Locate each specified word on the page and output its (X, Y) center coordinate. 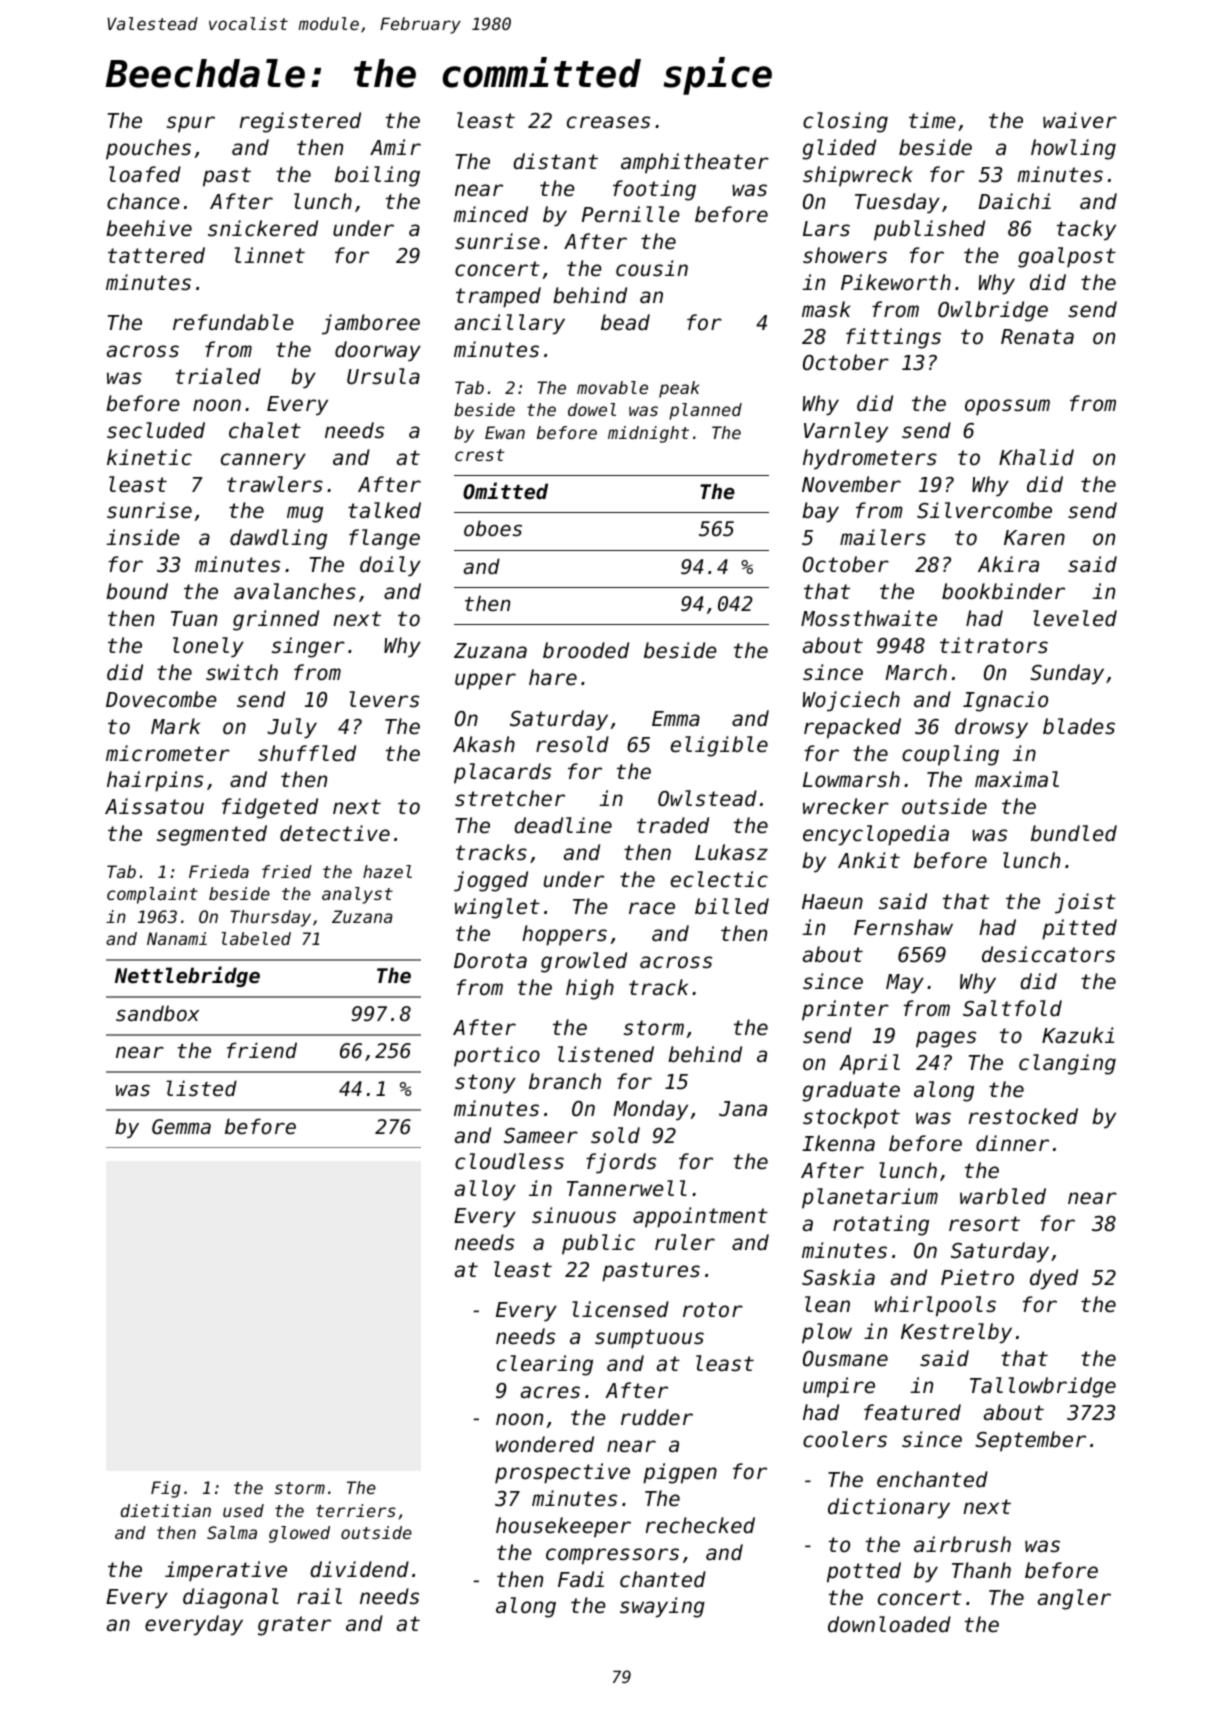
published (929, 230)
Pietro (977, 1277)
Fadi (581, 1579)
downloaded (889, 1624)
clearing (545, 1365)
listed (201, 1088)
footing (654, 190)
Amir (395, 147)
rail (319, 1596)
